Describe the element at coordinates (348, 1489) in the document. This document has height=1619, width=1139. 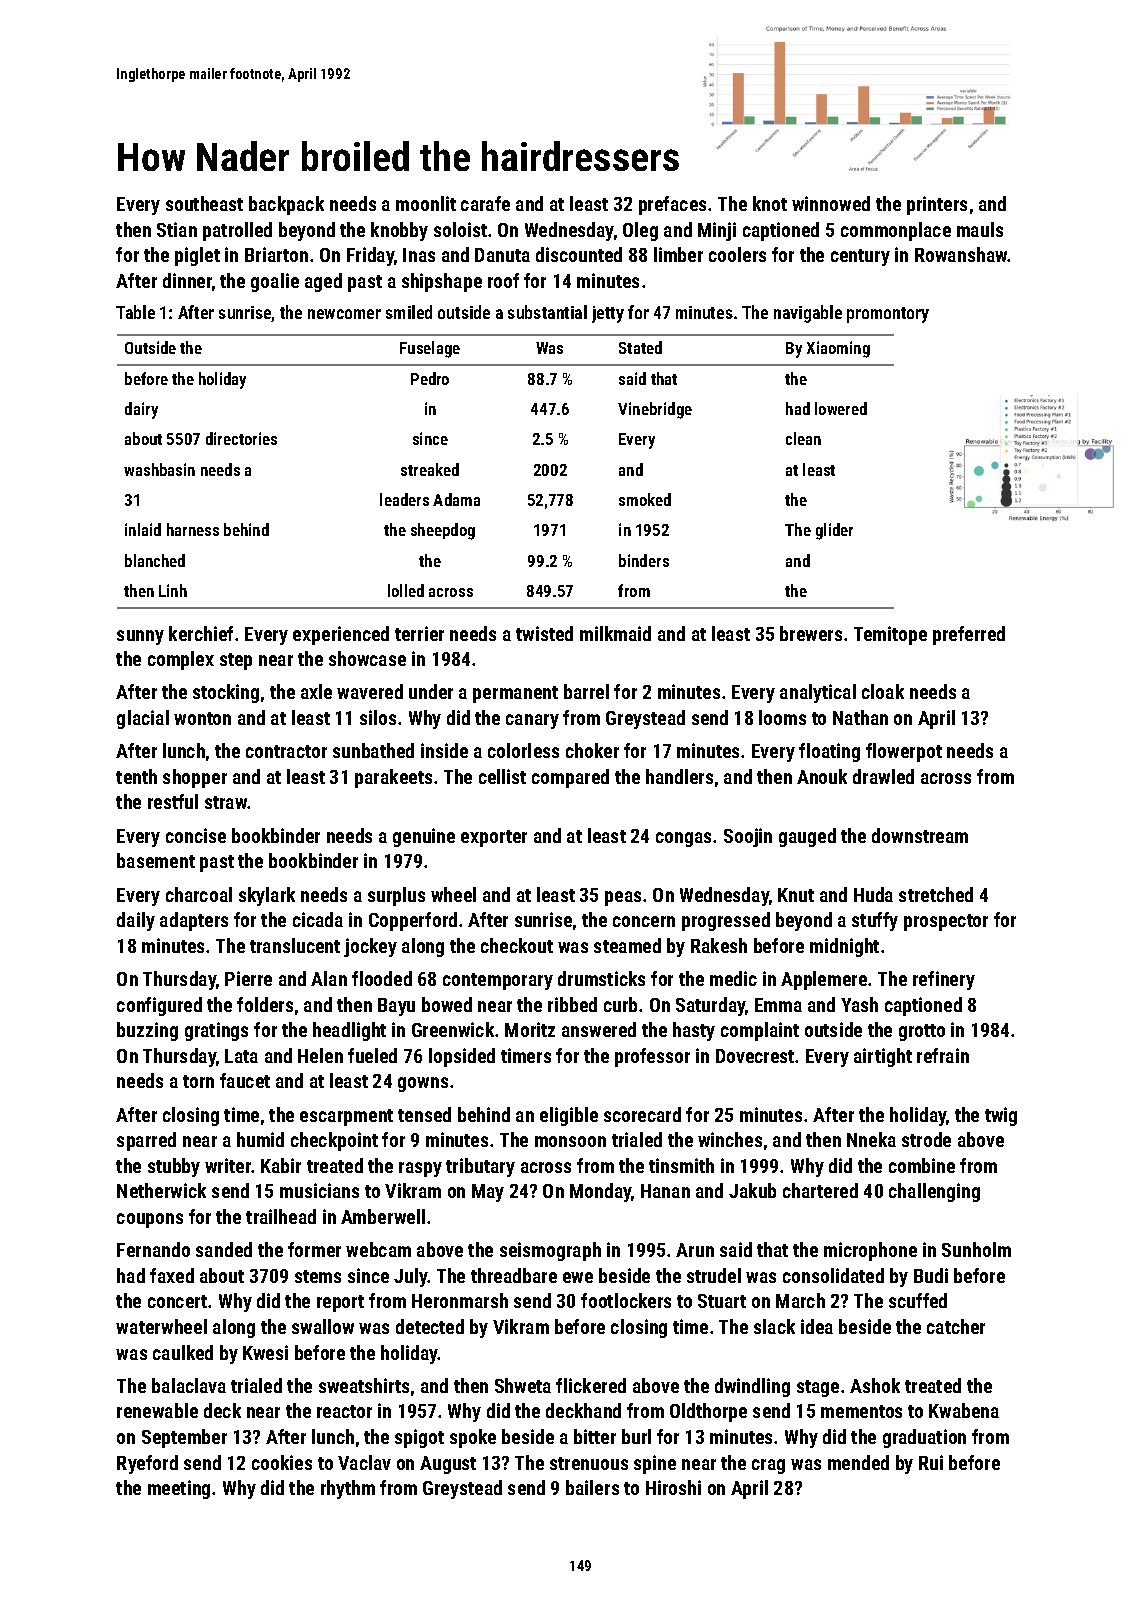
I see `rhythm` at that location.
